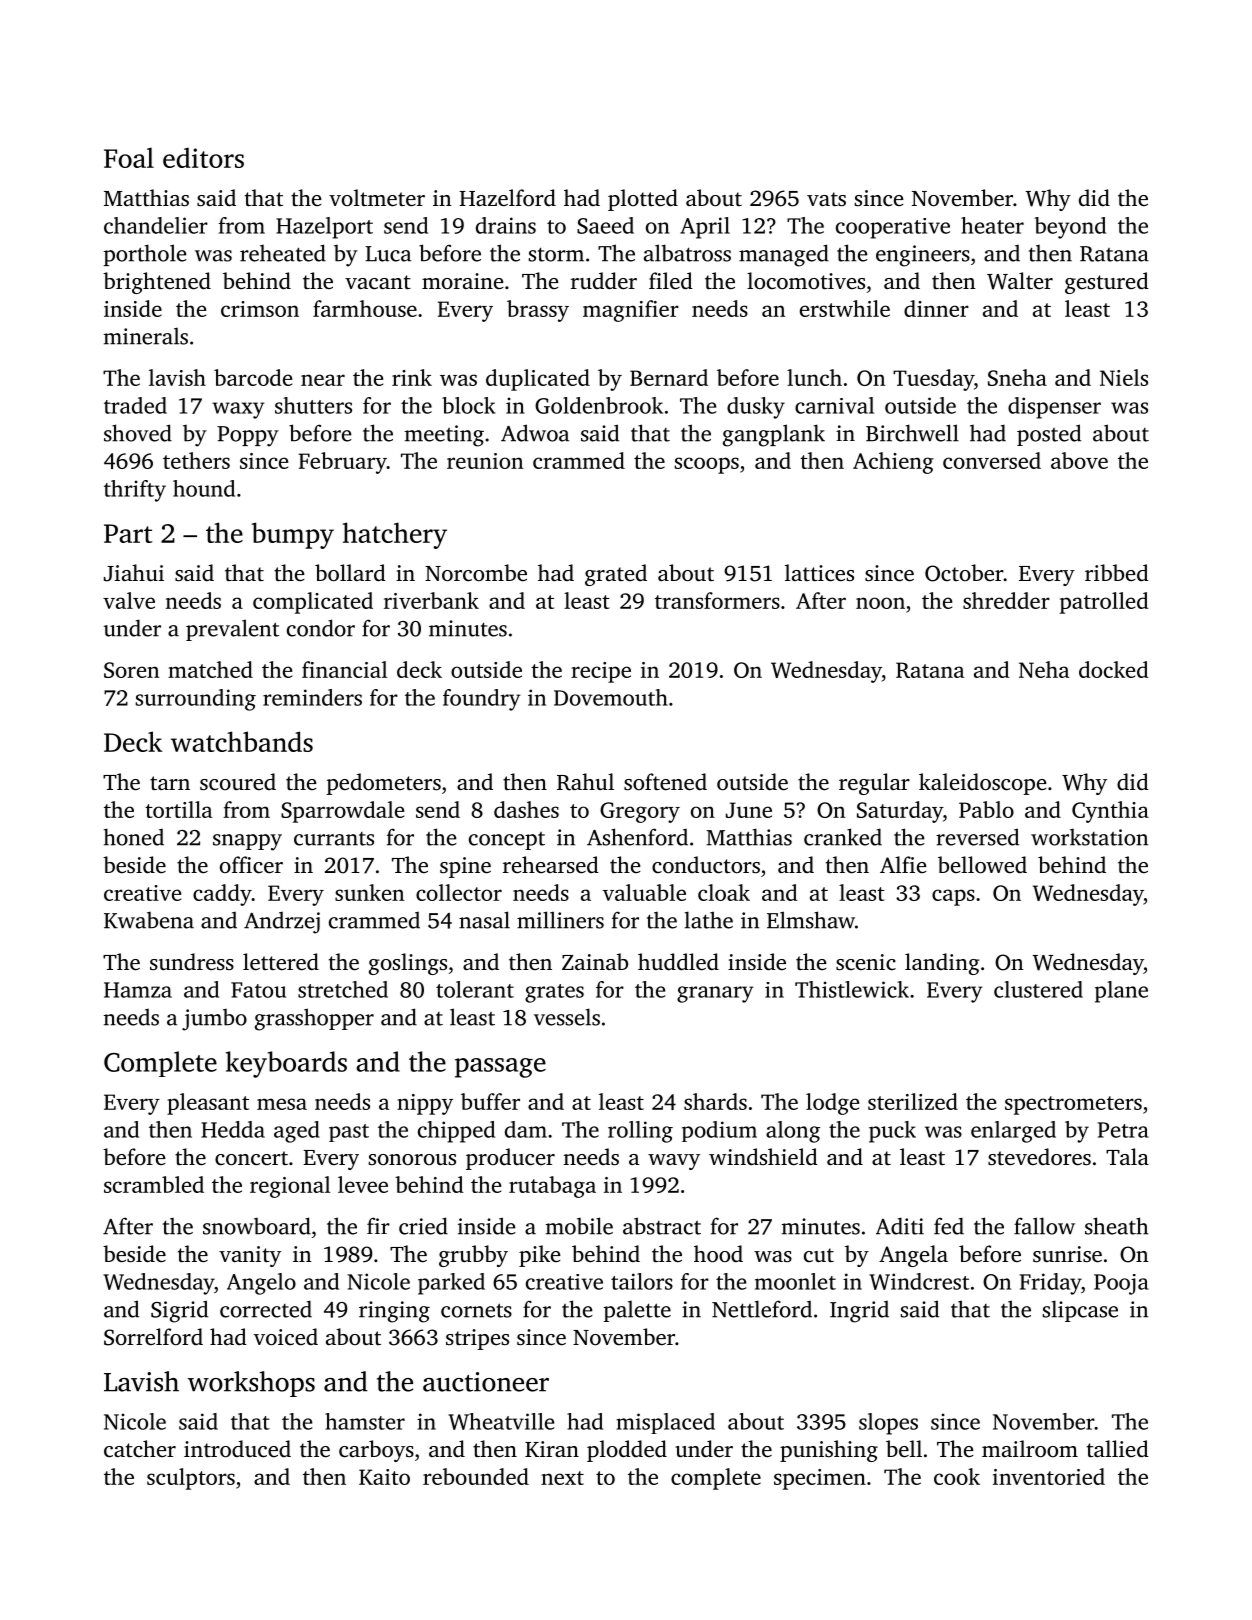  Describe the element at coordinates (138, 990) in the screenshot. I see `Hamza` at that location.
